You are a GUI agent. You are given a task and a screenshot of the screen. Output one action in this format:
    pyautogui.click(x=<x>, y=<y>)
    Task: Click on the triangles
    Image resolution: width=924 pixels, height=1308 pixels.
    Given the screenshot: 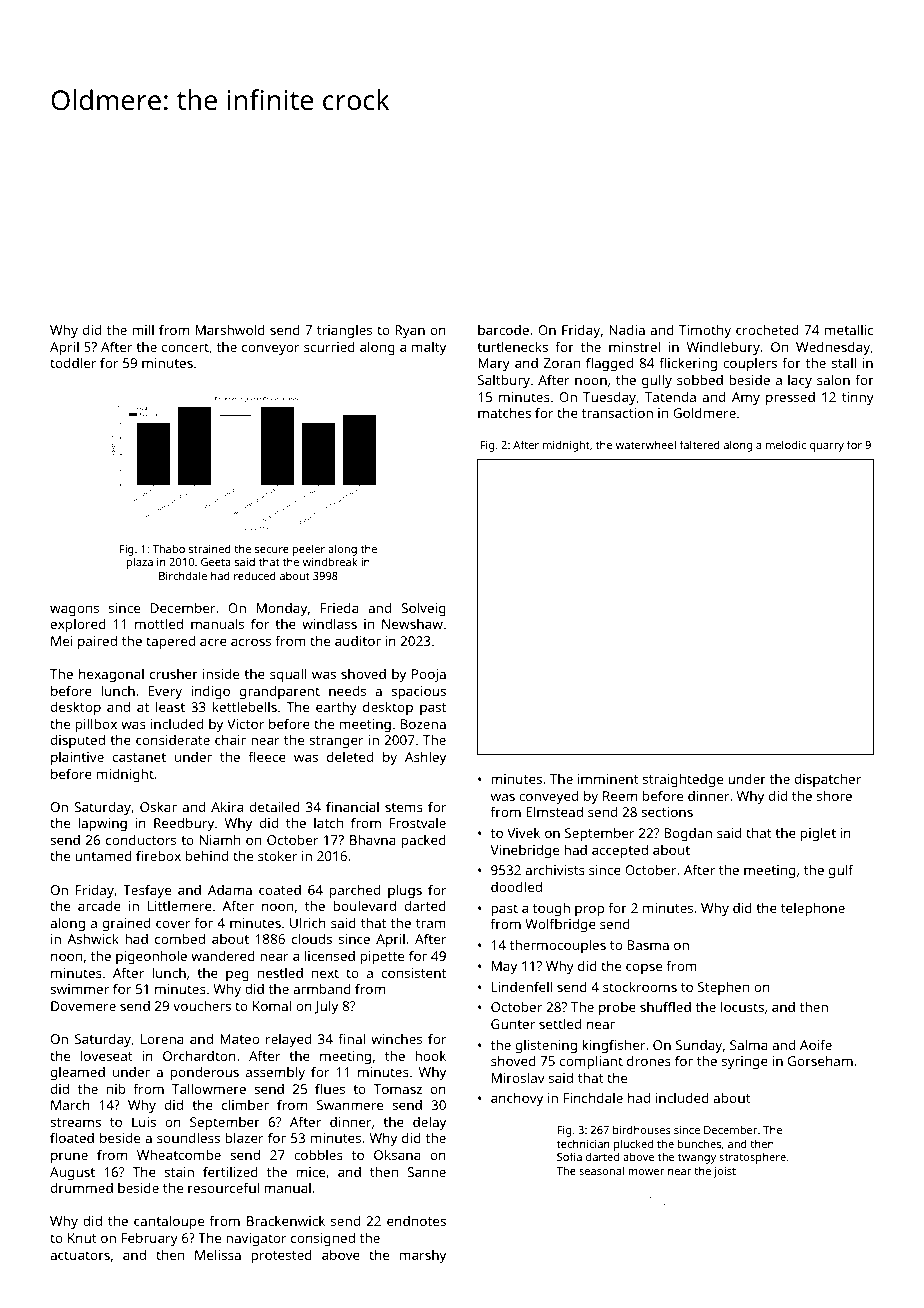 What is the action you would take?
    pyautogui.click(x=344, y=331)
